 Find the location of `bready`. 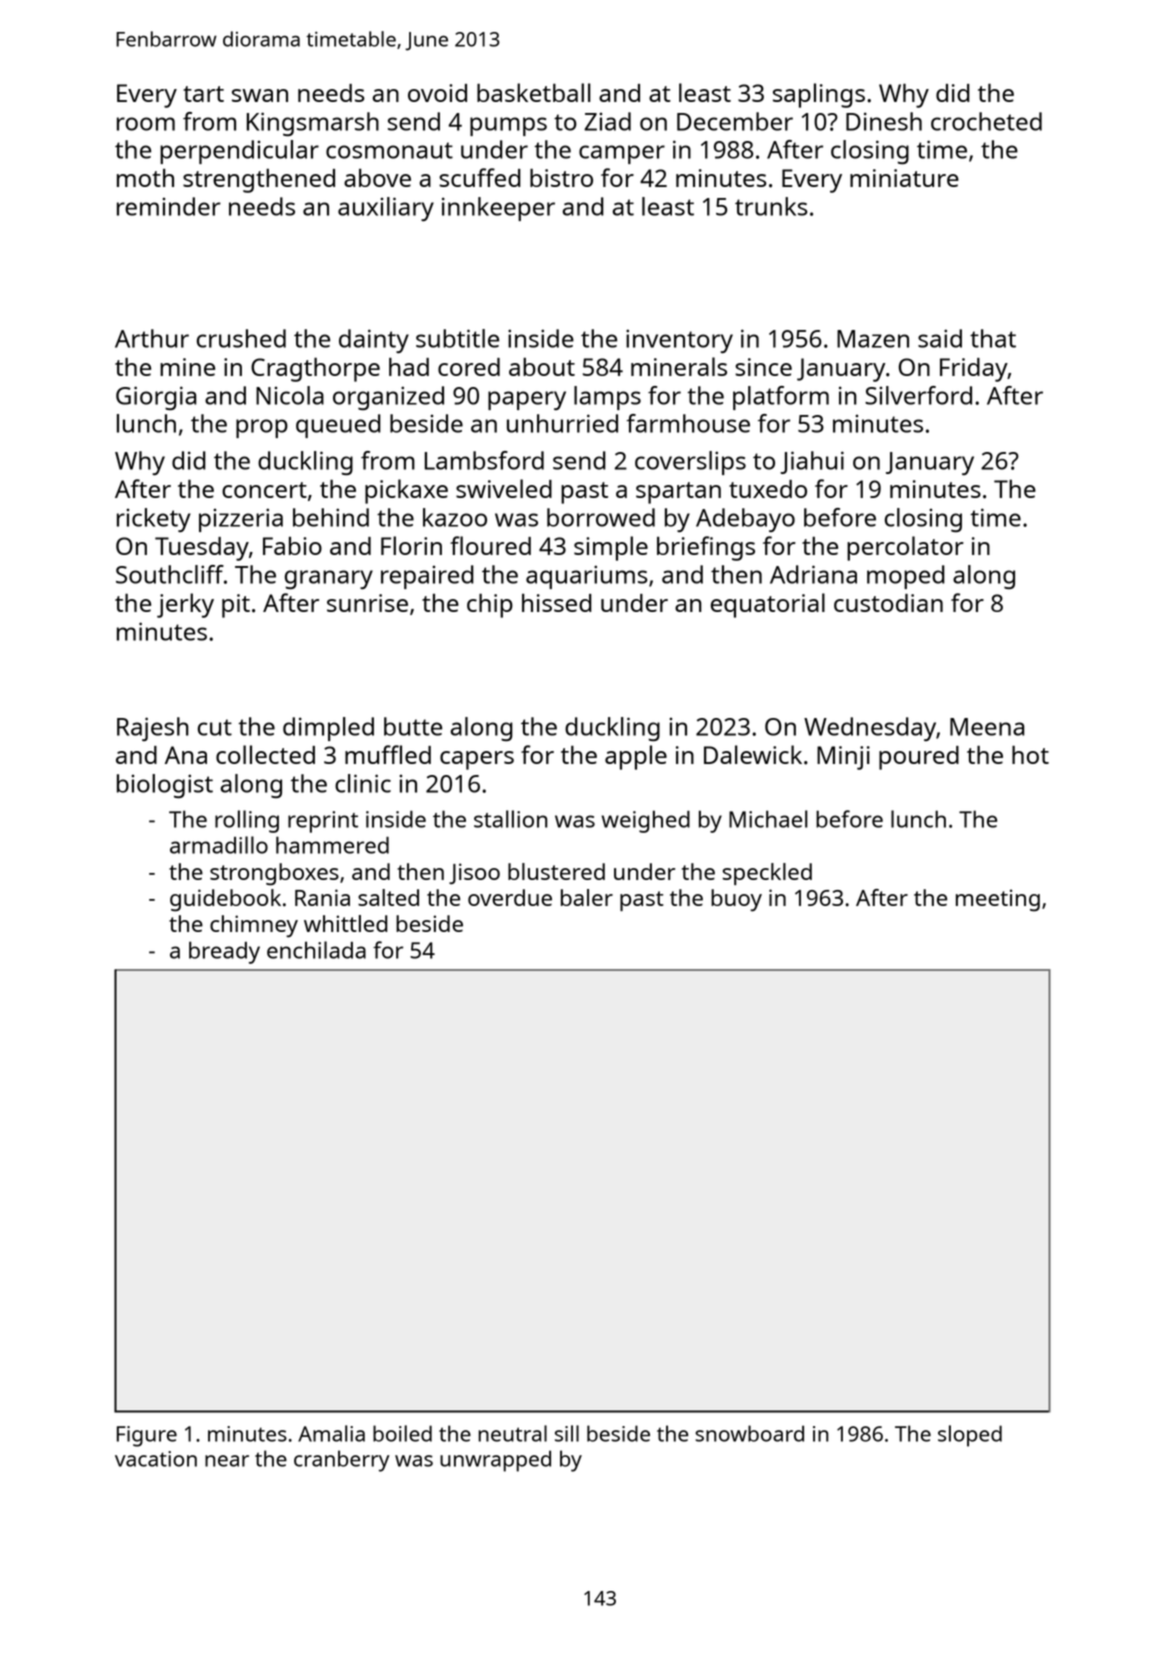

bready is located at coordinates (224, 952).
